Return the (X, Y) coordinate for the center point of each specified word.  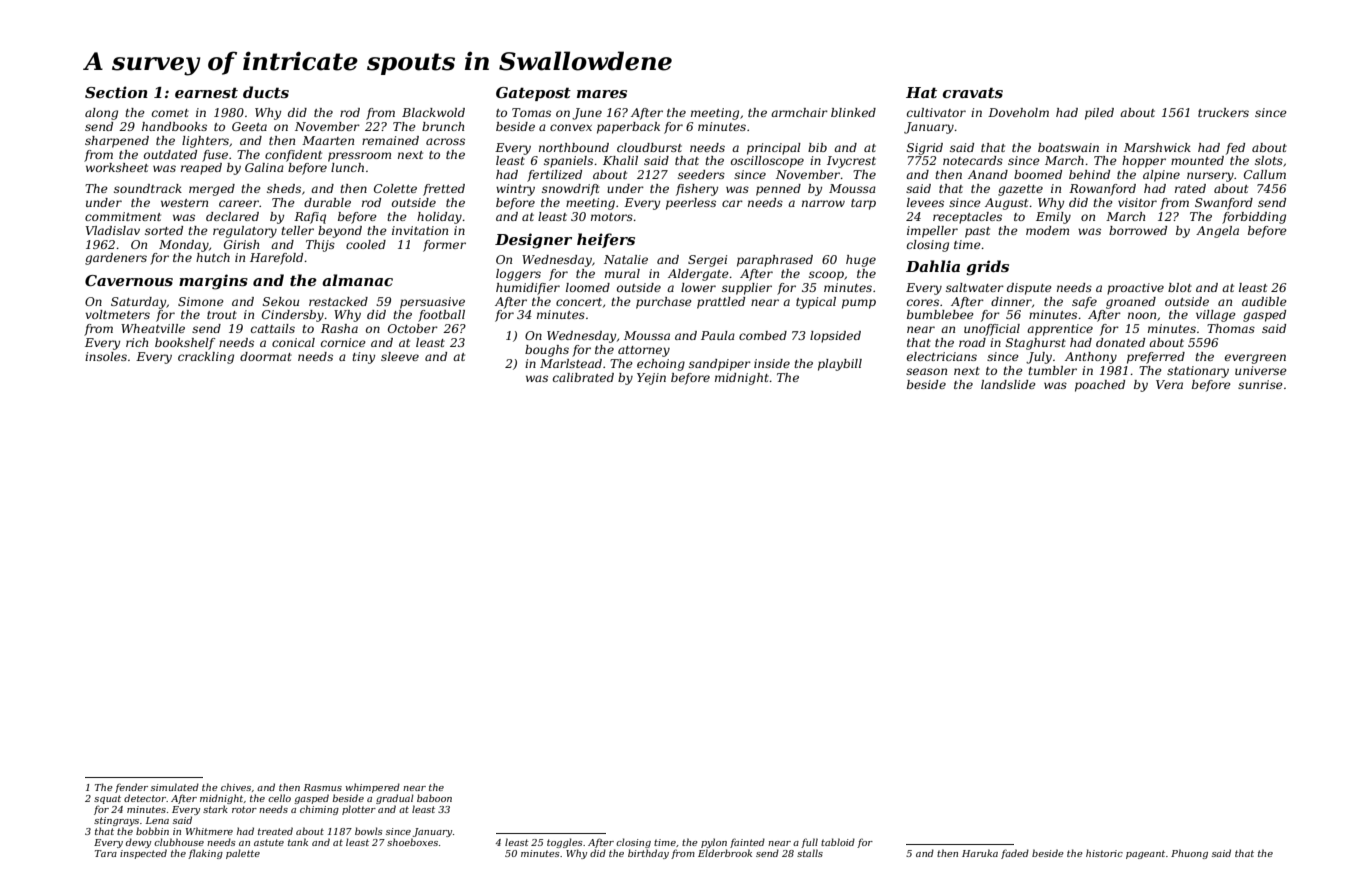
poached (1100, 386)
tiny (363, 358)
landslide (1008, 384)
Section (116, 92)
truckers (1223, 112)
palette (243, 854)
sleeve (400, 356)
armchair (799, 112)
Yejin (651, 379)
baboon (434, 798)
